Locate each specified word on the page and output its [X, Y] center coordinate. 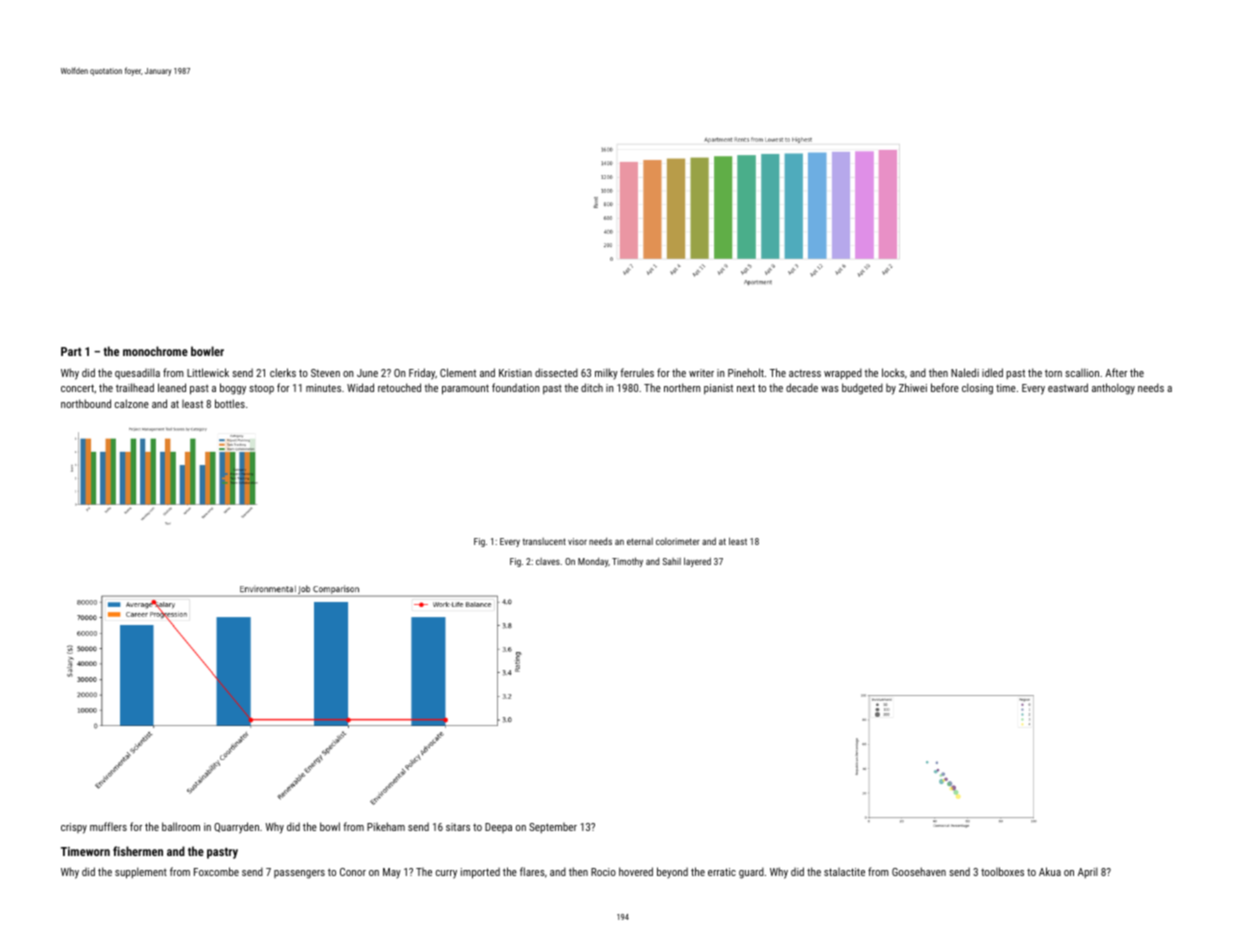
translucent [544, 541]
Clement [458, 372]
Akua [1050, 871]
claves [548, 561]
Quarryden [236, 828]
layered [697, 562]
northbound [86, 403]
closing [977, 389]
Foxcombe [216, 871]
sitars [458, 827]
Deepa [498, 828]
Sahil [672, 561]
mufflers [108, 826]
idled [992, 372]
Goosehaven [919, 871]
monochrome [155, 351]
